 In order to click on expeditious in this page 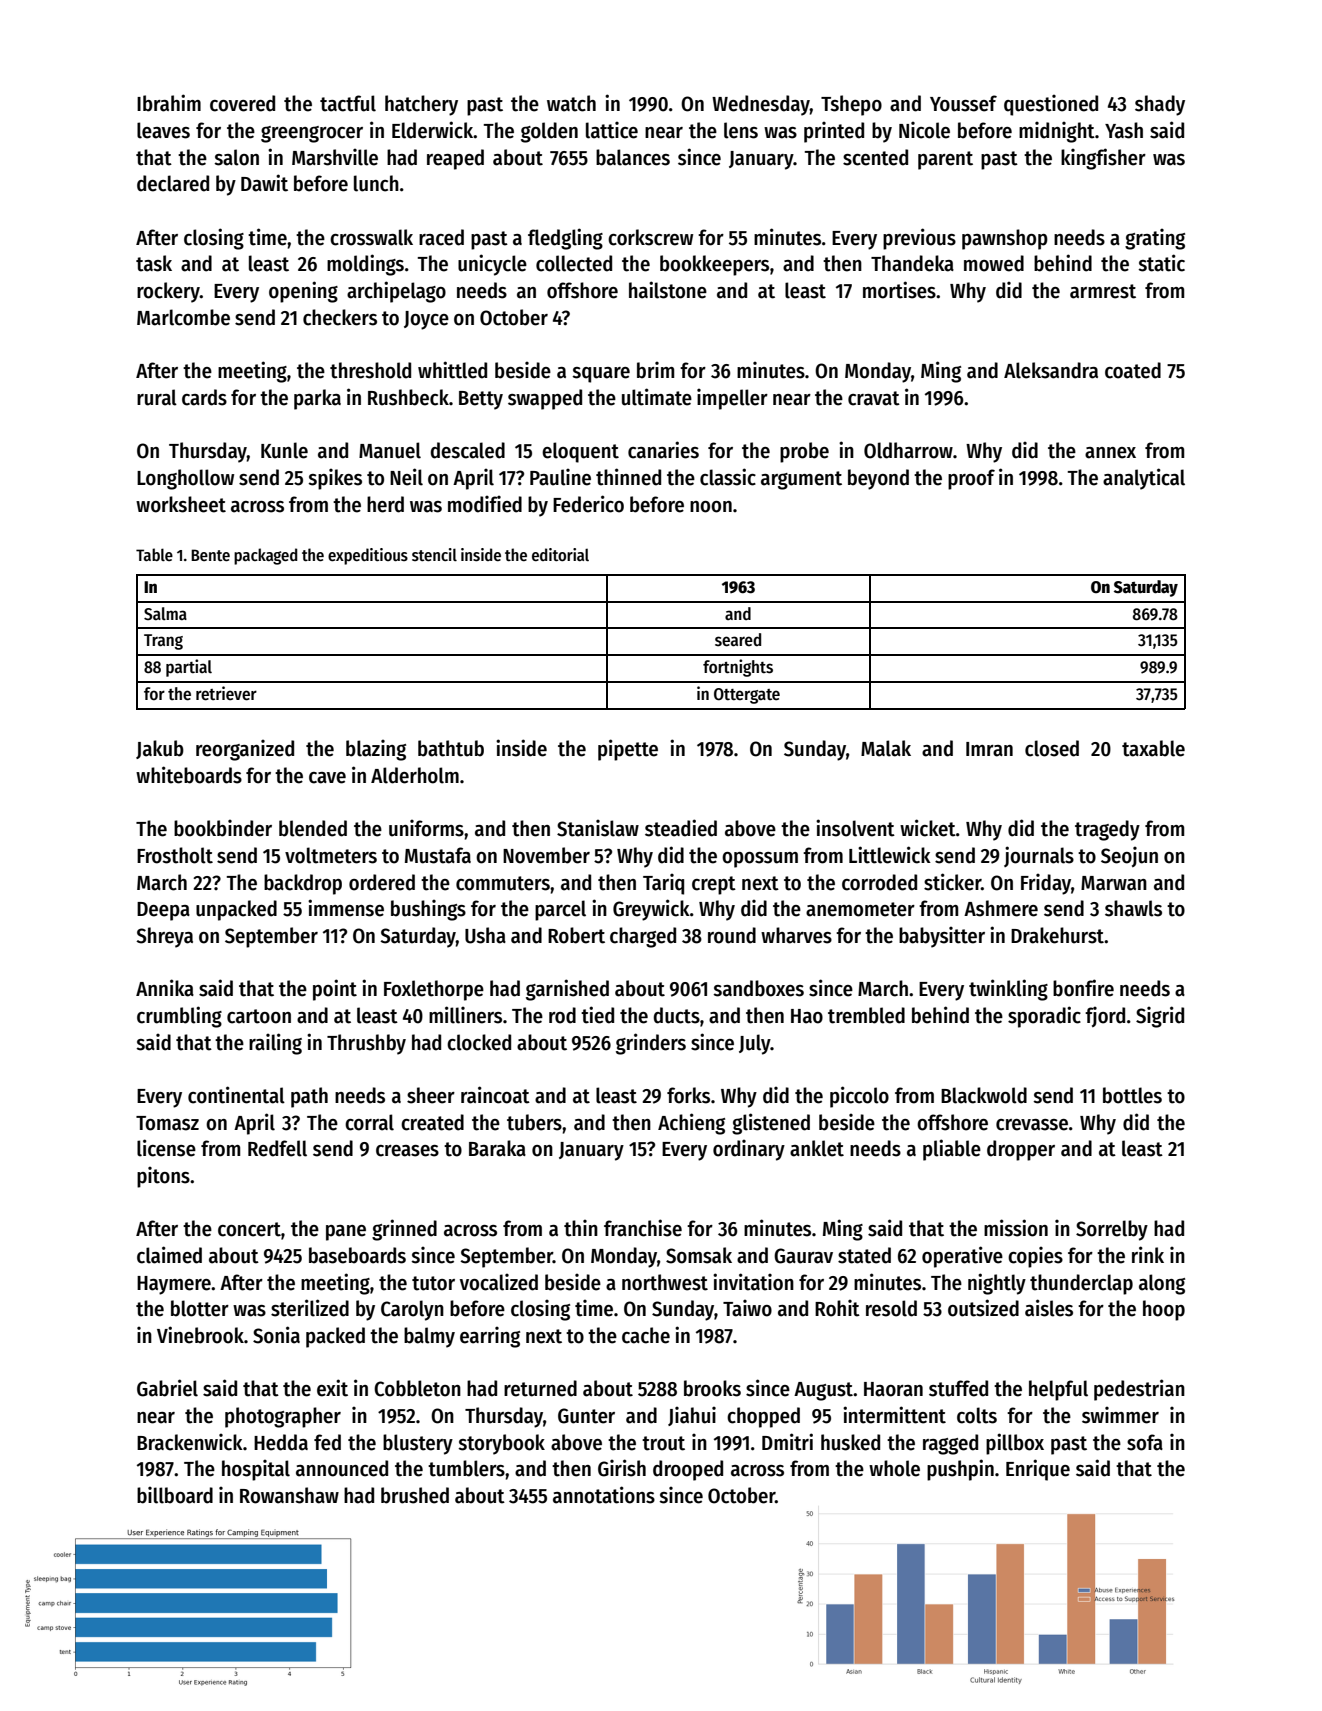, I will do `click(368, 556)`.
